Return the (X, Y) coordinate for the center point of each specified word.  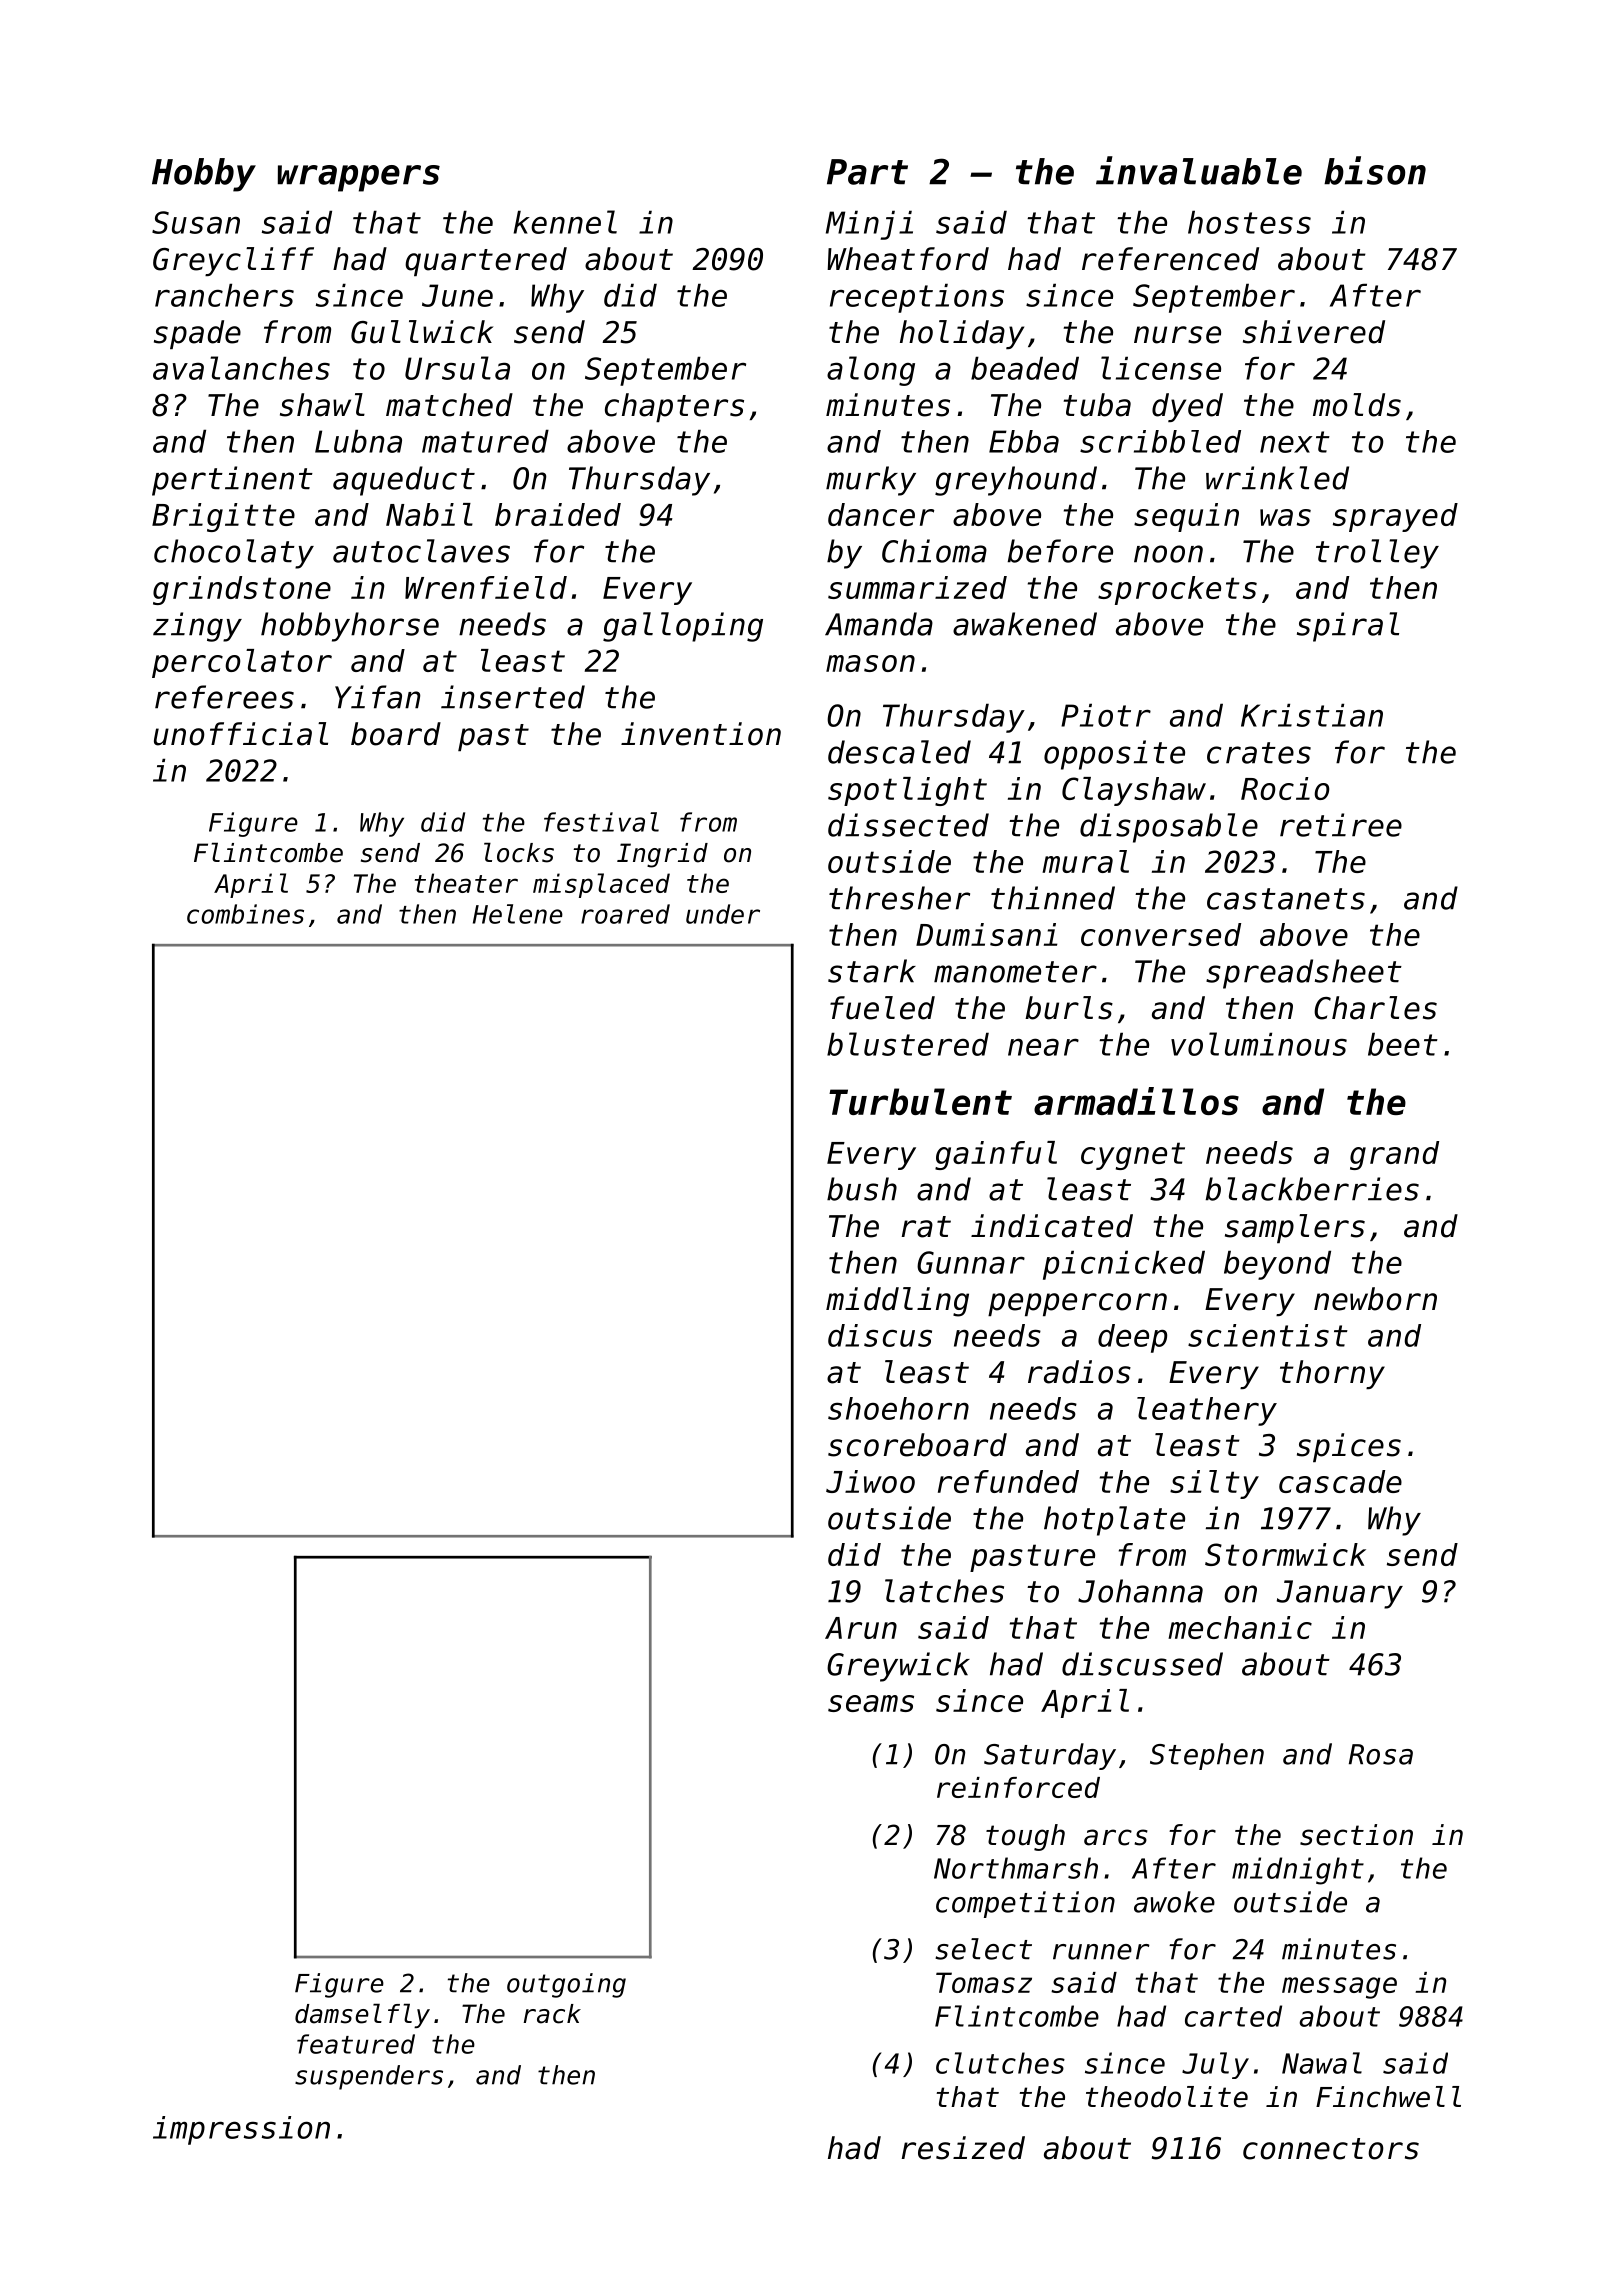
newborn (1375, 1299)
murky (871, 481)
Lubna (358, 441)
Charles (1375, 1008)
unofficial (241, 734)
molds (1357, 405)
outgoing (566, 1985)
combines (245, 914)
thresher (899, 898)
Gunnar (971, 1262)
